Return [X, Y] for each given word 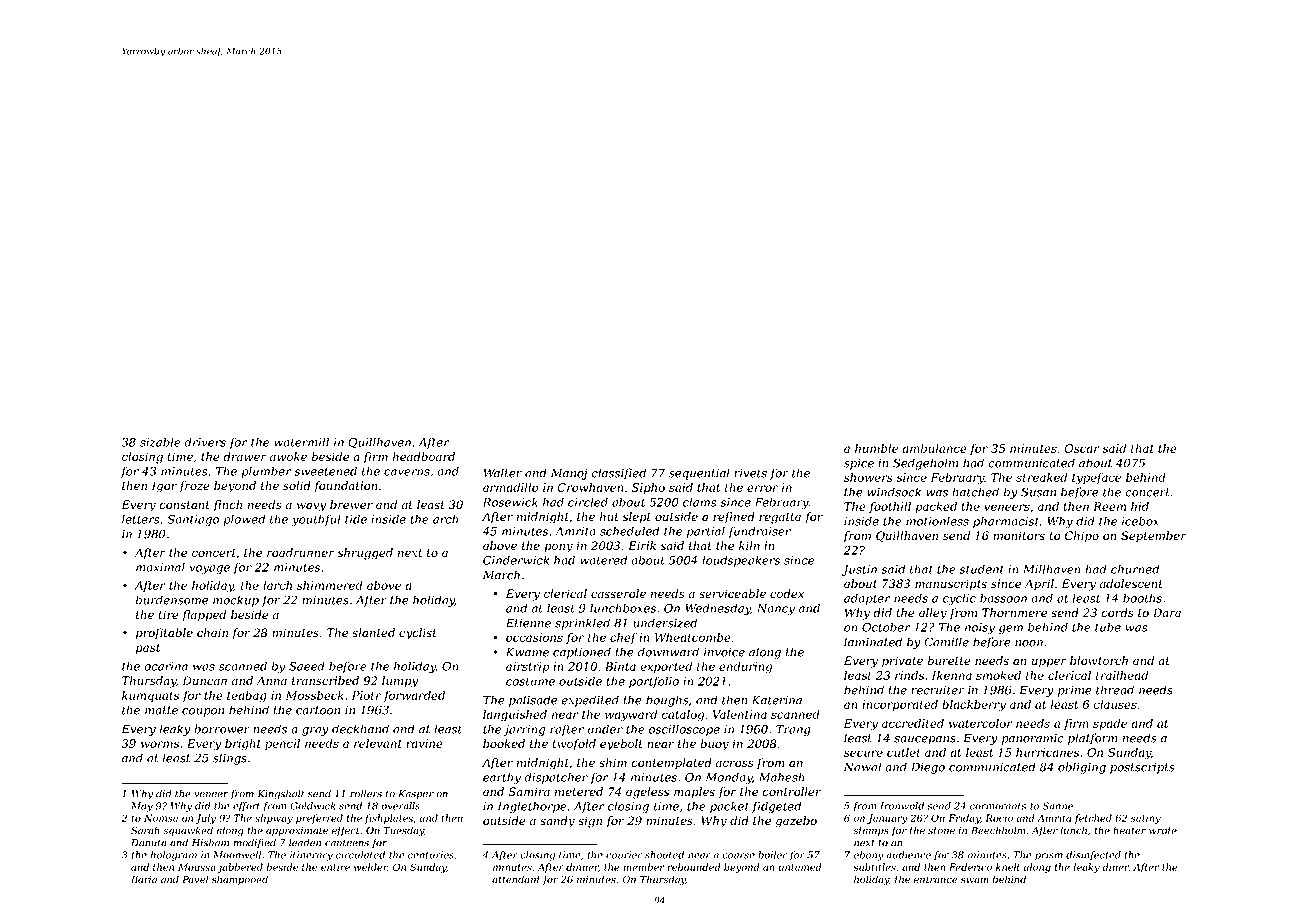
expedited [590, 701]
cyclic [959, 599]
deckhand [360, 729]
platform [1093, 739]
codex [787, 594]
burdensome [172, 600]
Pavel [195, 879]
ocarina [166, 666]
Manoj [569, 474]
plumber [266, 472]
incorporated [900, 705]
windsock [894, 492]
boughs [667, 701]
